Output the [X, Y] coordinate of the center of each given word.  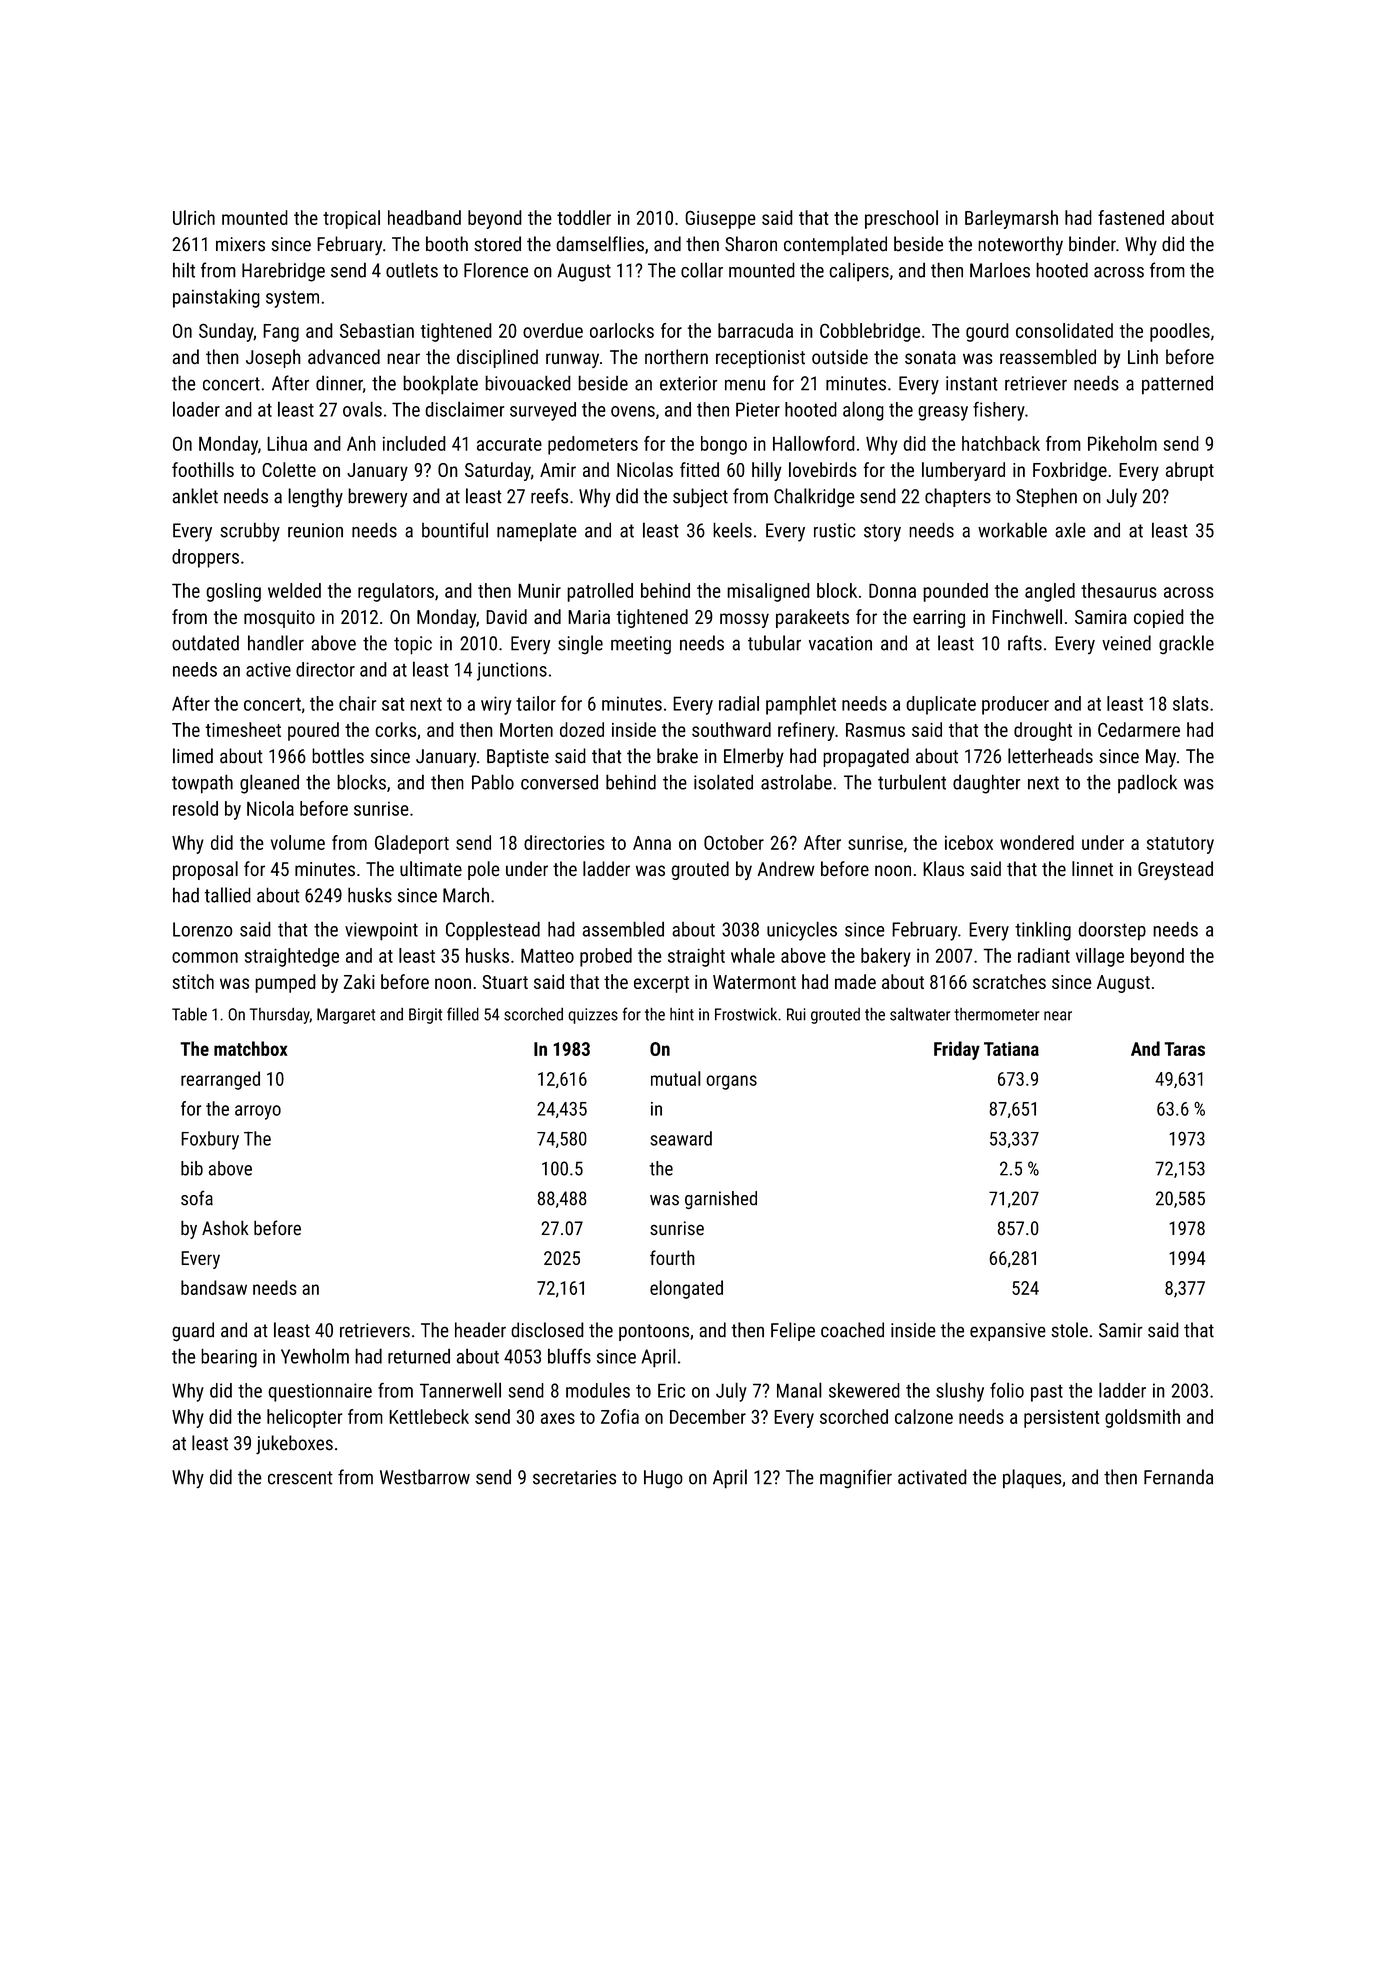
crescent [300, 1478]
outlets [412, 270]
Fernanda [1178, 1477]
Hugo [663, 1479]
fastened [1131, 217]
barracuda [755, 330]
